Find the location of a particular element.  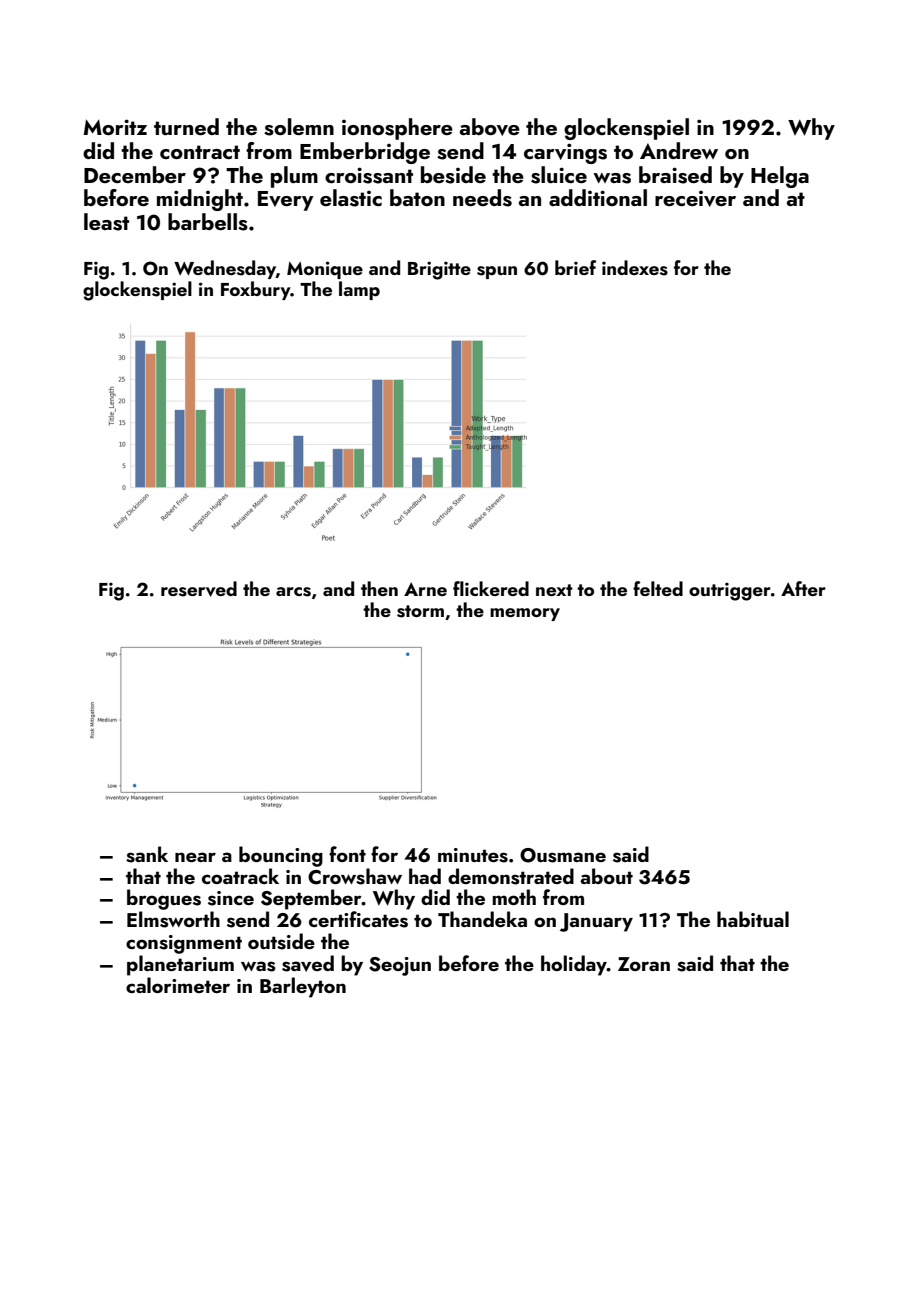

calorimeter is located at coordinates (178, 985).
